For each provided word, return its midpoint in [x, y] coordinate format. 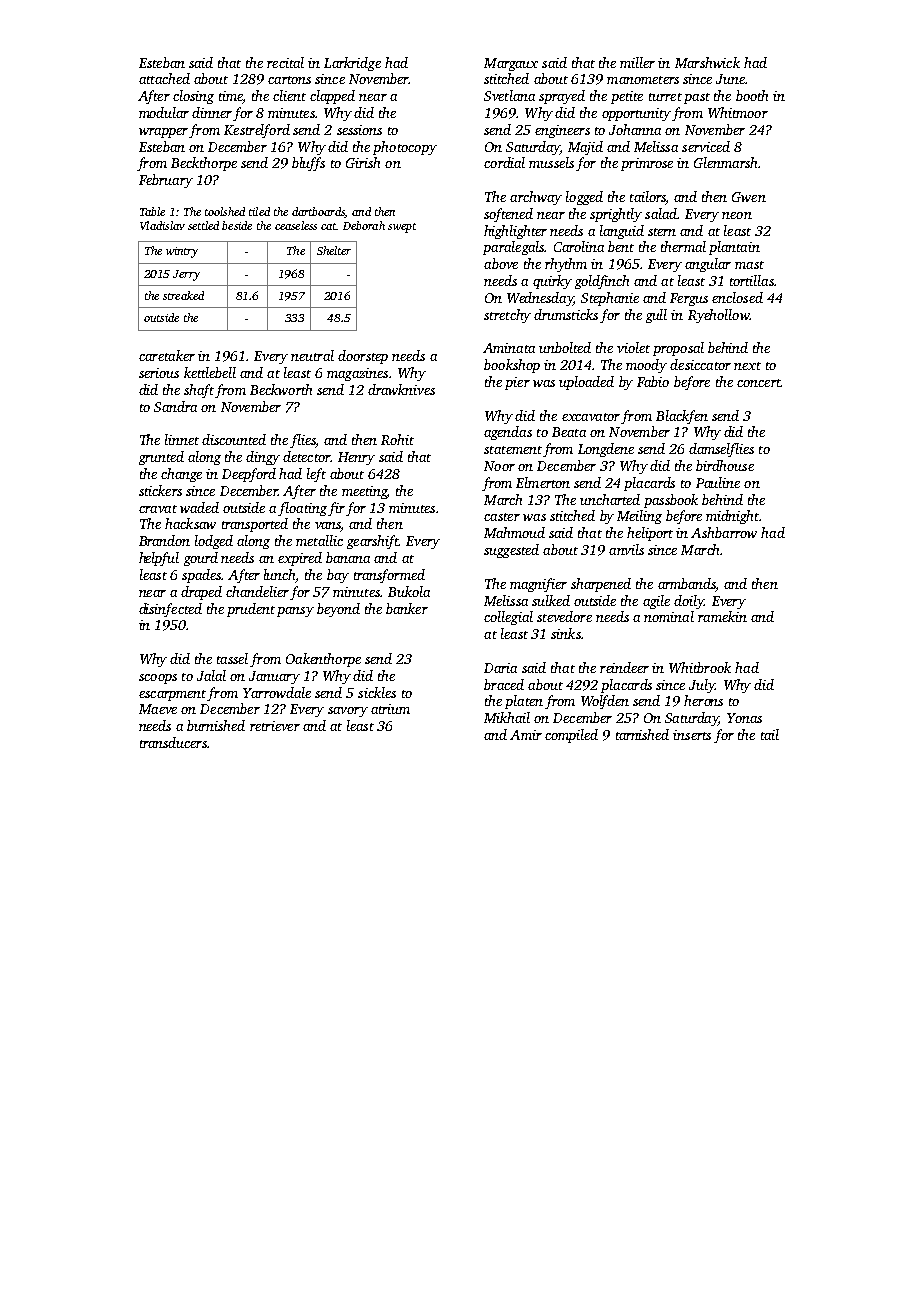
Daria [500, 668]
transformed [389, 576]
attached [164, 78]
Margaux [511, 64]
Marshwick [707, 62]
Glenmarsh [725, 162]
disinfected [170, 610]
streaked [183, 295]
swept [402, 228]
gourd [201, 559]
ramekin [722, 616]
